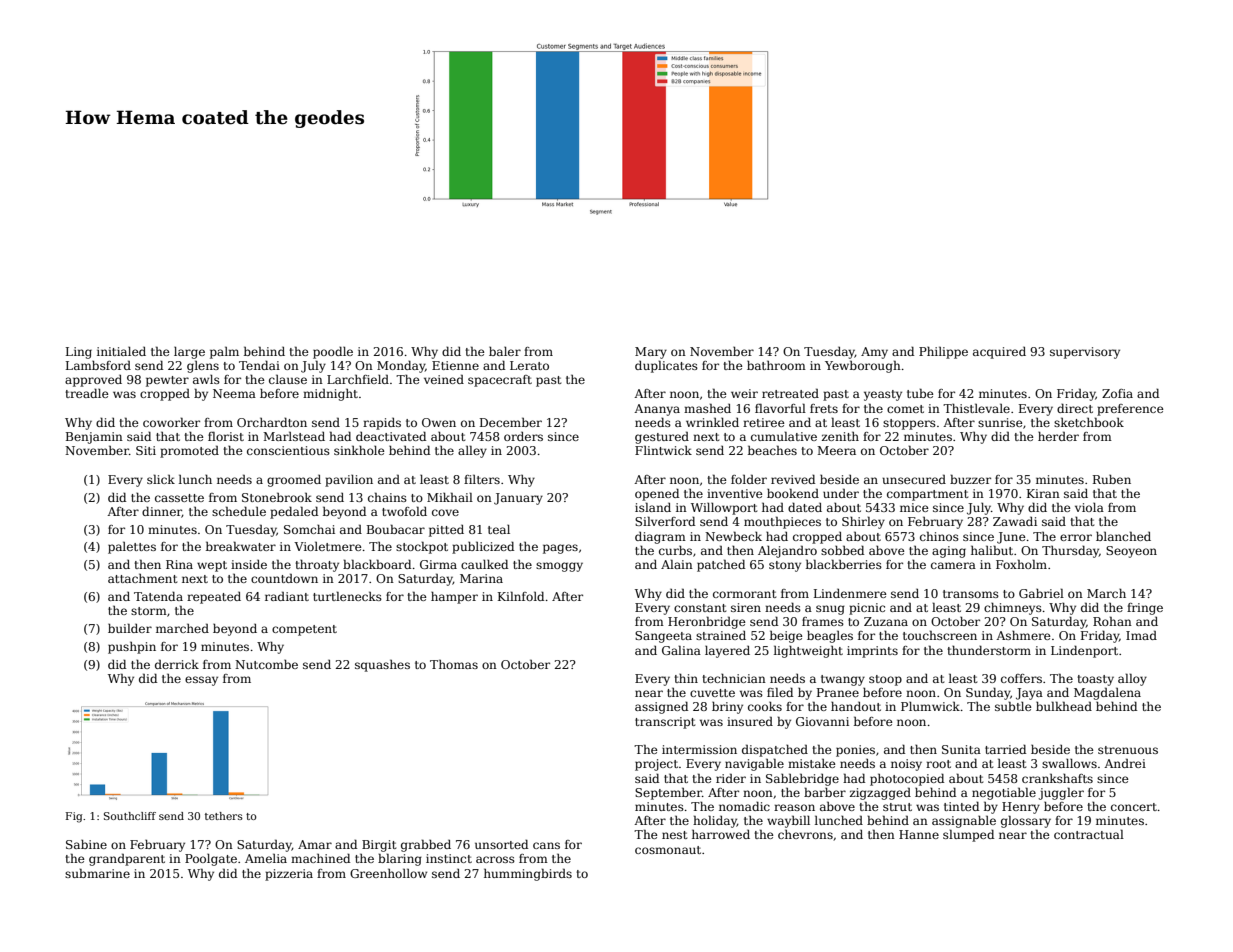 This screenshot has height=952, width=1233. Describe the element at coordinates (874, 353) in the screenshot. I see `Amy` at that location.
